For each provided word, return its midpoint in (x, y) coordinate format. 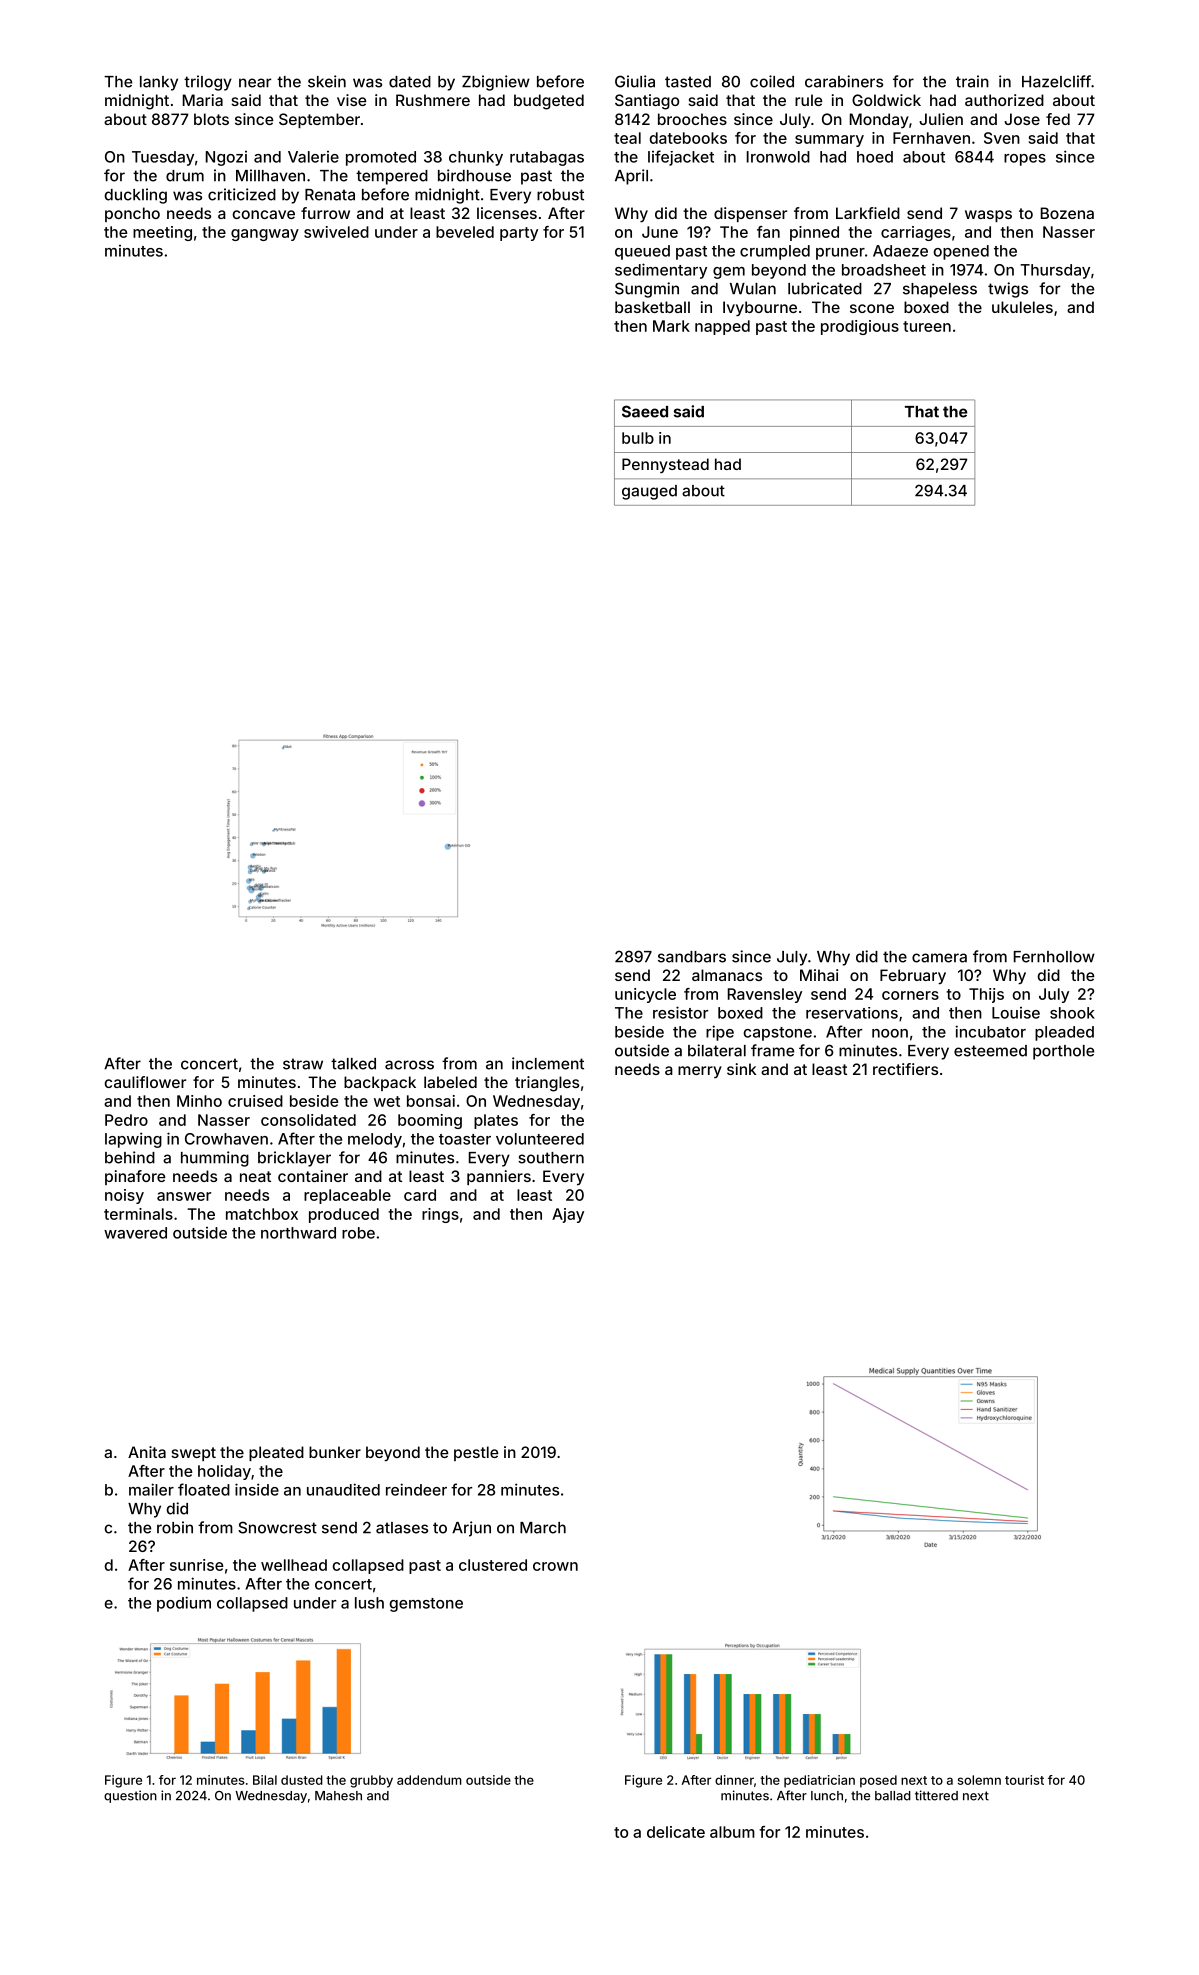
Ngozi (226, 158)
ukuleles (1022, 307)
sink (741, 1069)
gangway (265, 235)
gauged (649, 492)
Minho (199, 1101)
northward (298, 1233)
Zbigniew (496, 83)
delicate (676, 1832)
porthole (1063, 1052)
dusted (302, 1780)
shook (1072, 1013)
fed (1058, 119)
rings (440, 1215)
